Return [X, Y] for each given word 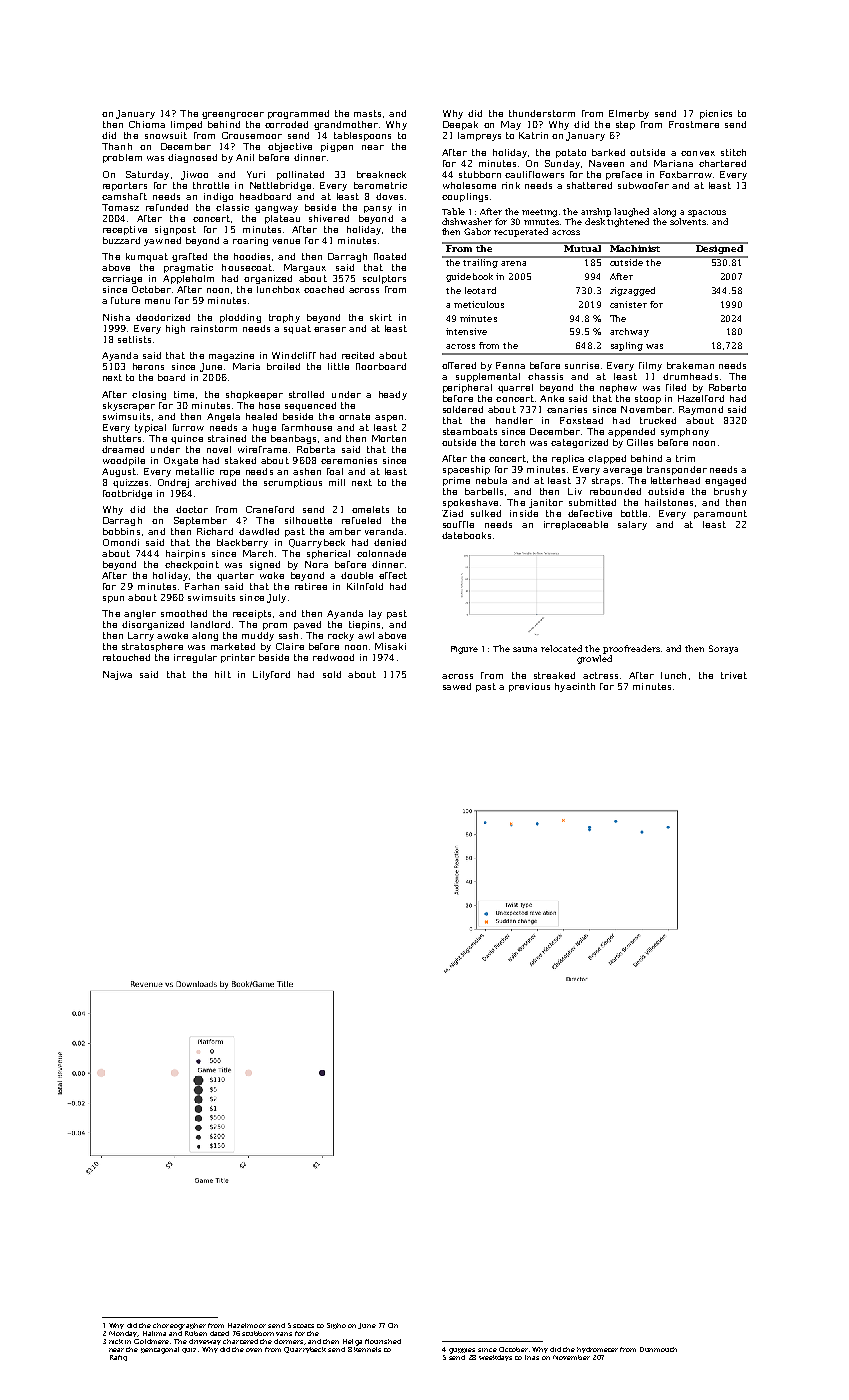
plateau [282, 219]
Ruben [196, 1333]
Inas [532, 1357]
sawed [457, 686]
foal [335, 471]
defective [590, 513]
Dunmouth [658, 1349]
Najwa [117, 675]
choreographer [179, 1326]
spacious [707, 213]
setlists [134, 339]
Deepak [460, 125]
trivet [734, 675]
